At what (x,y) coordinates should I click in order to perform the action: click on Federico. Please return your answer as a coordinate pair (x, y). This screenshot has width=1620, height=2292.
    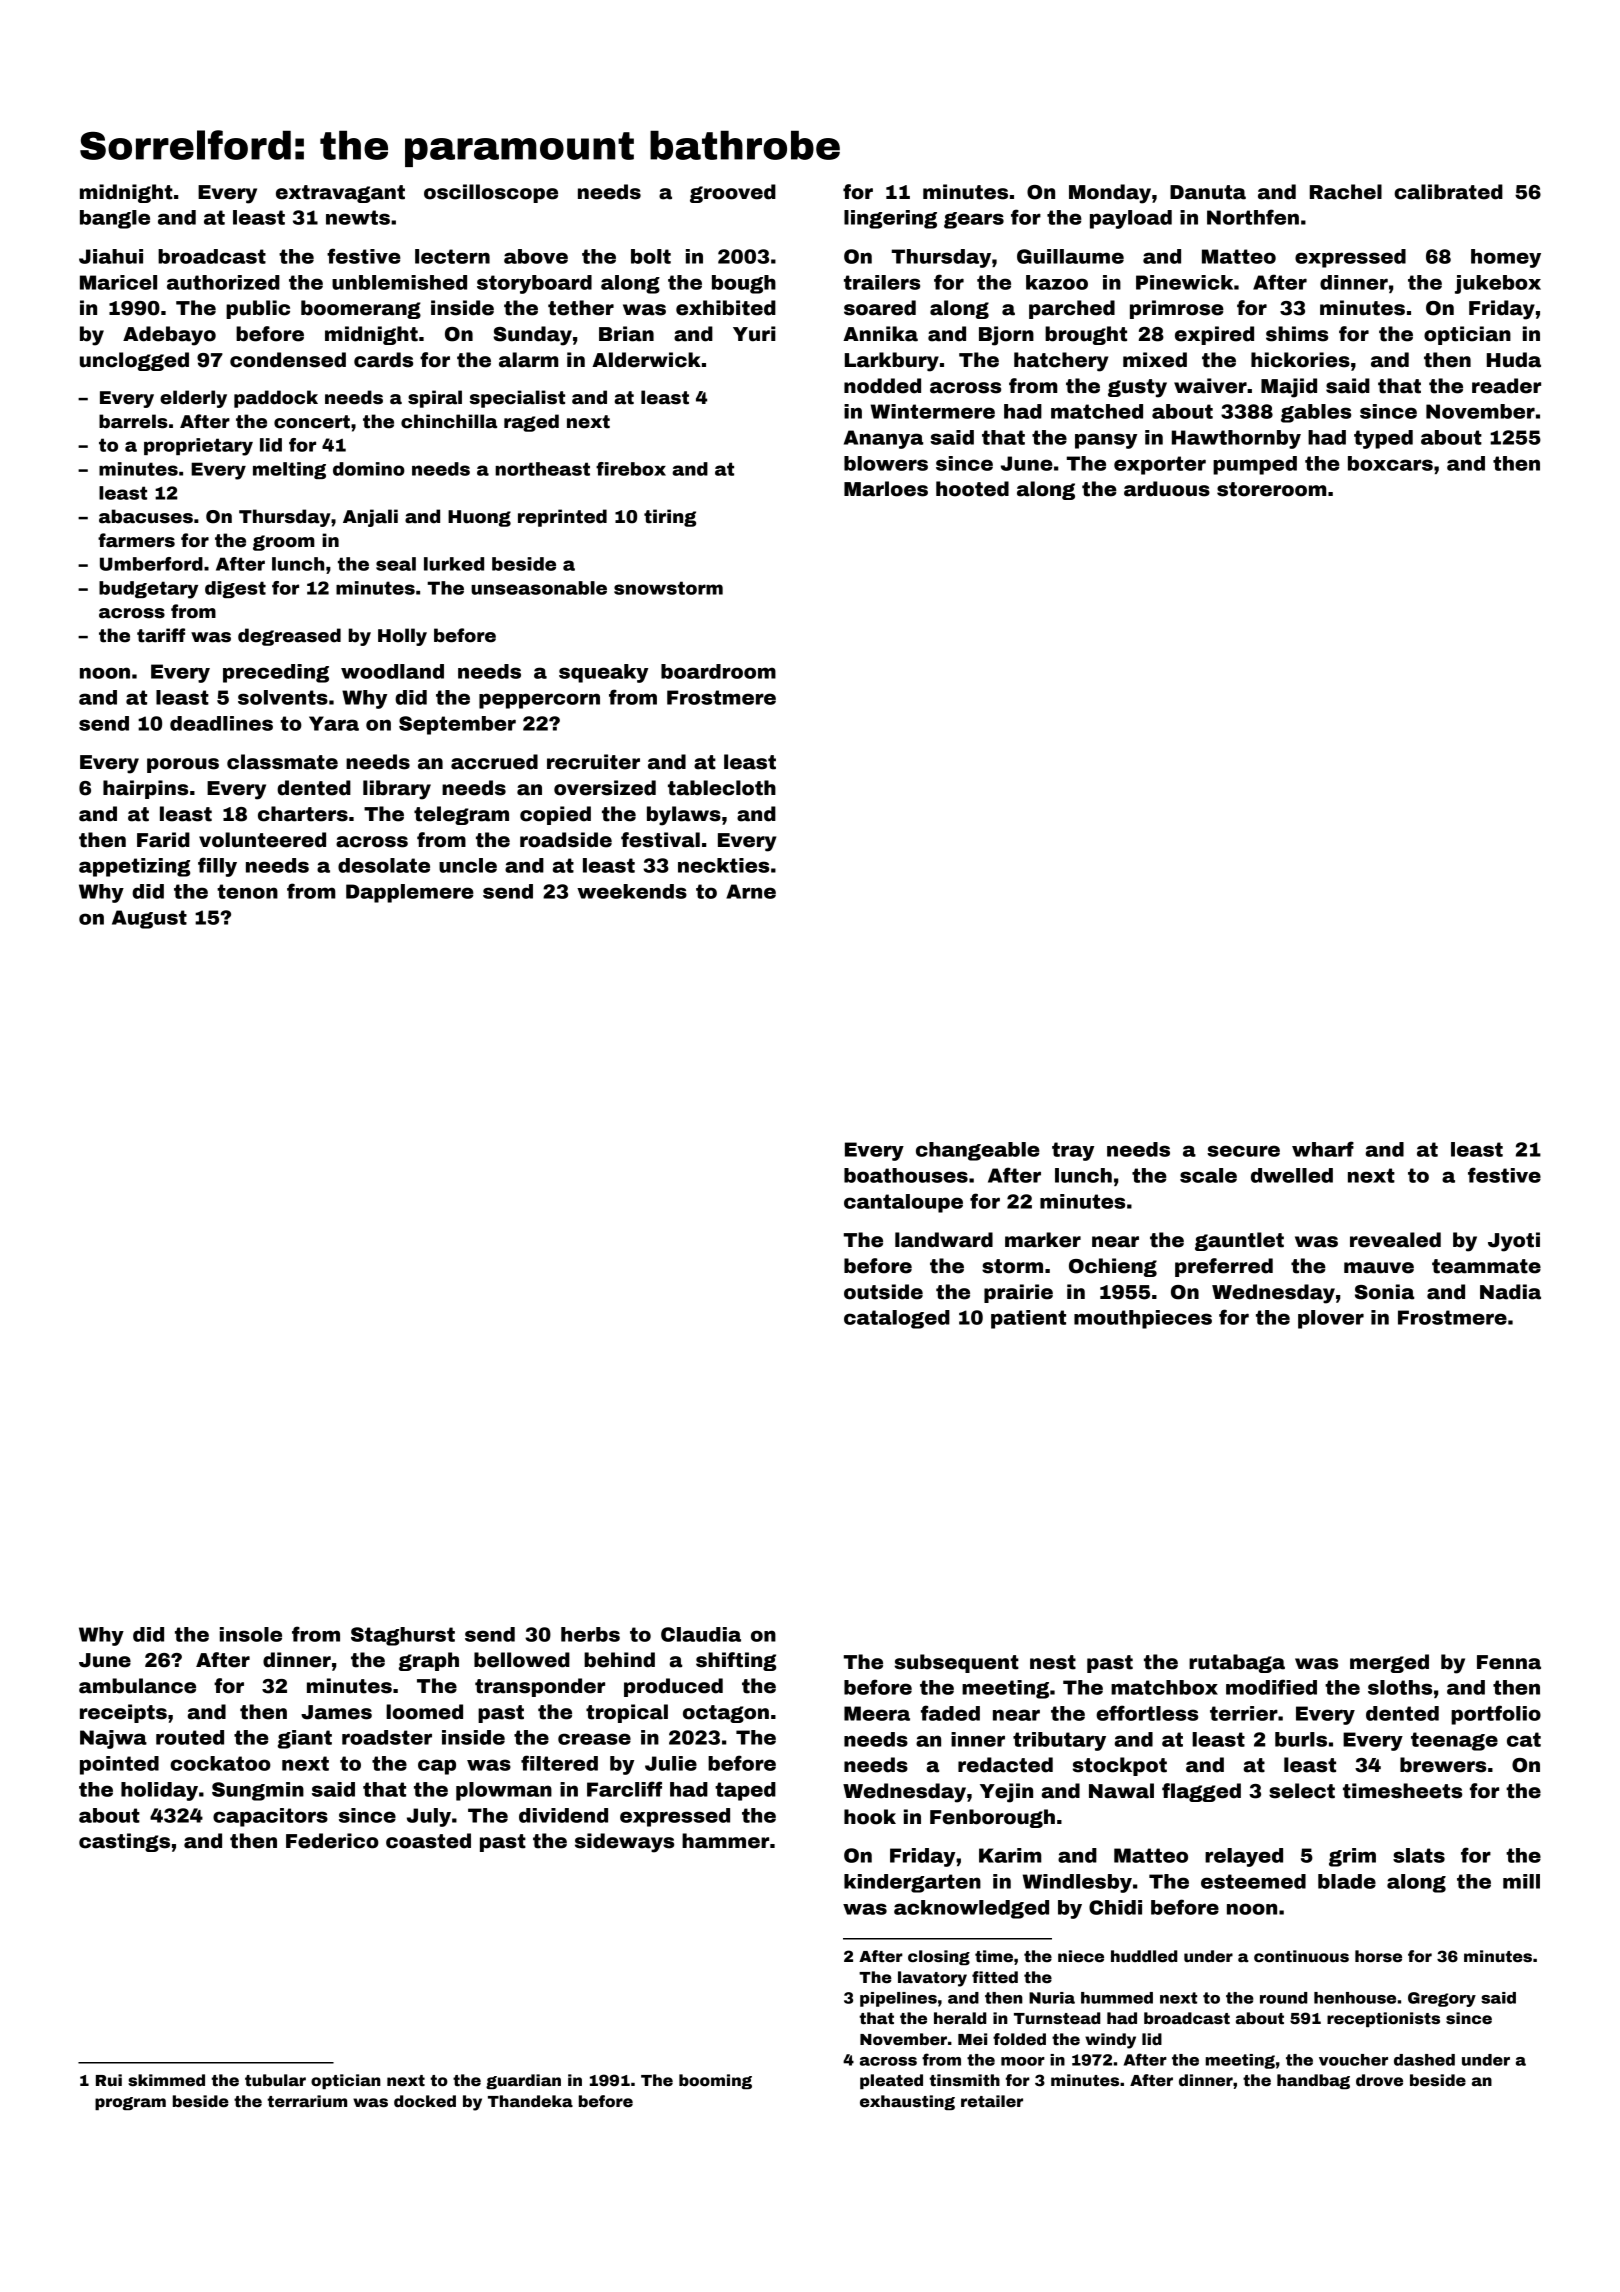
    Looking at the image, I should click on (332, 1841).
